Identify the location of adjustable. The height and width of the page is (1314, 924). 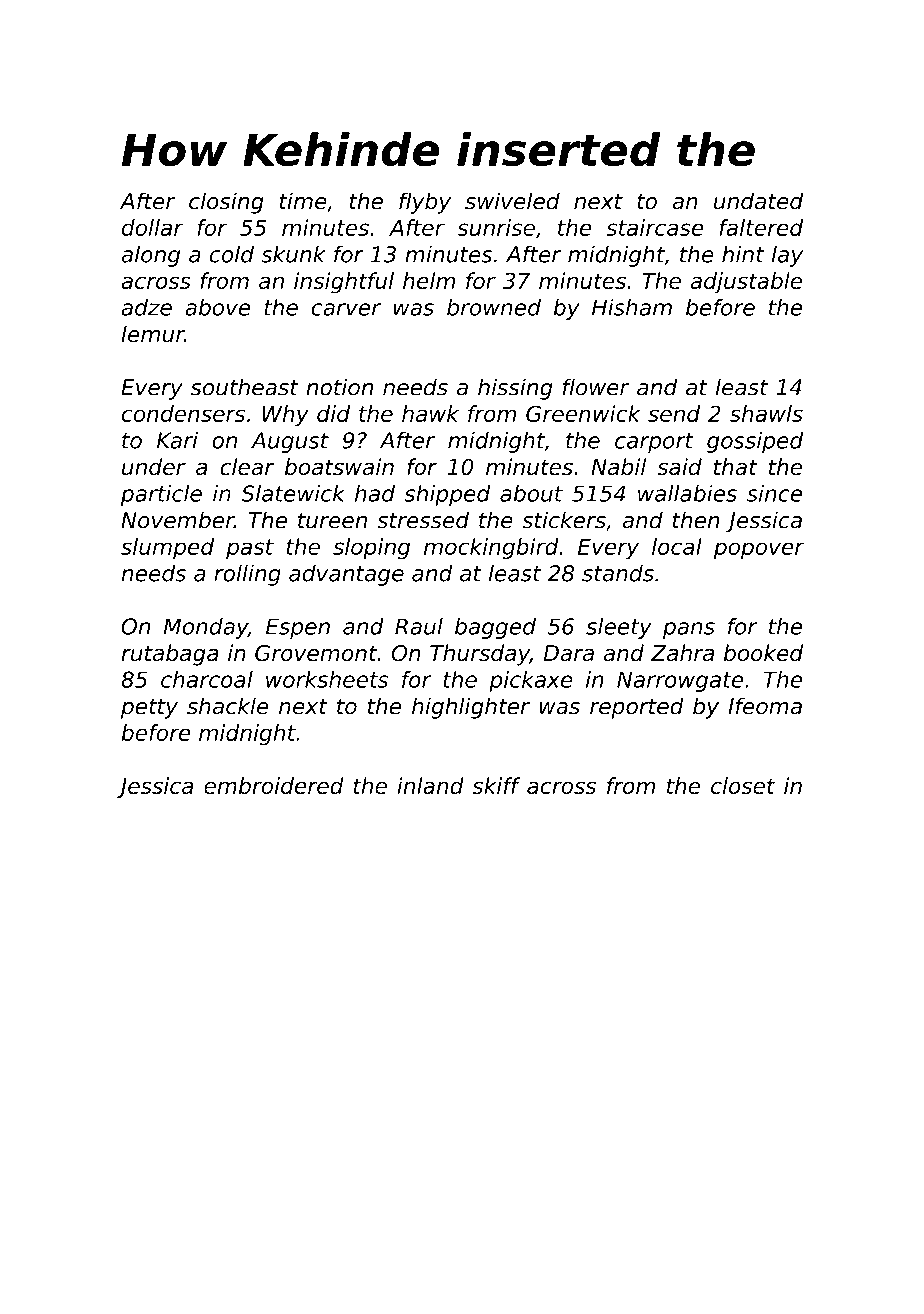
(746, 283).
